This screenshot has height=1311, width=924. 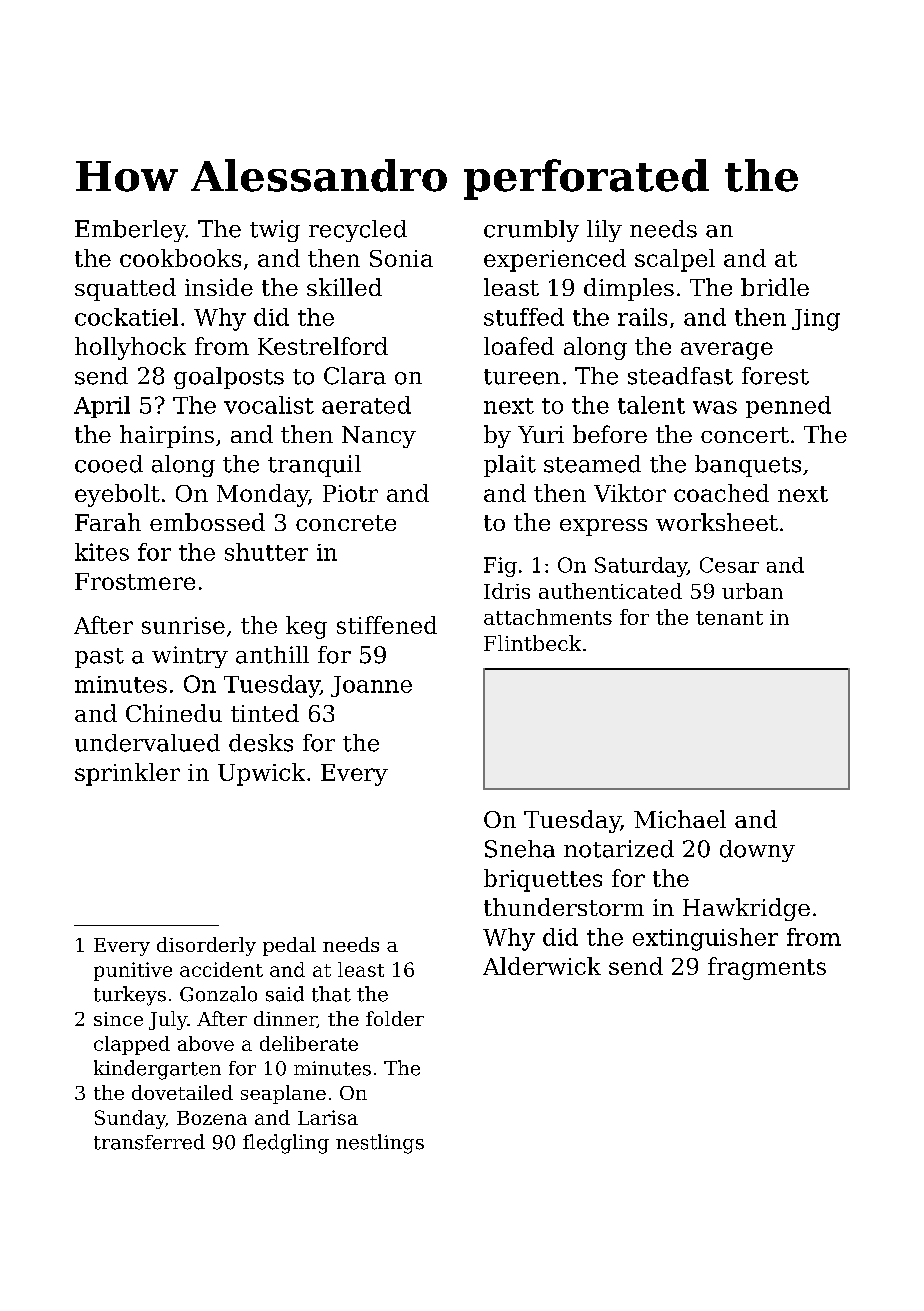 What do you see at coordinates (555, 260) in the screenshot?
I see `experienced` at bounding box center [555, 260].
